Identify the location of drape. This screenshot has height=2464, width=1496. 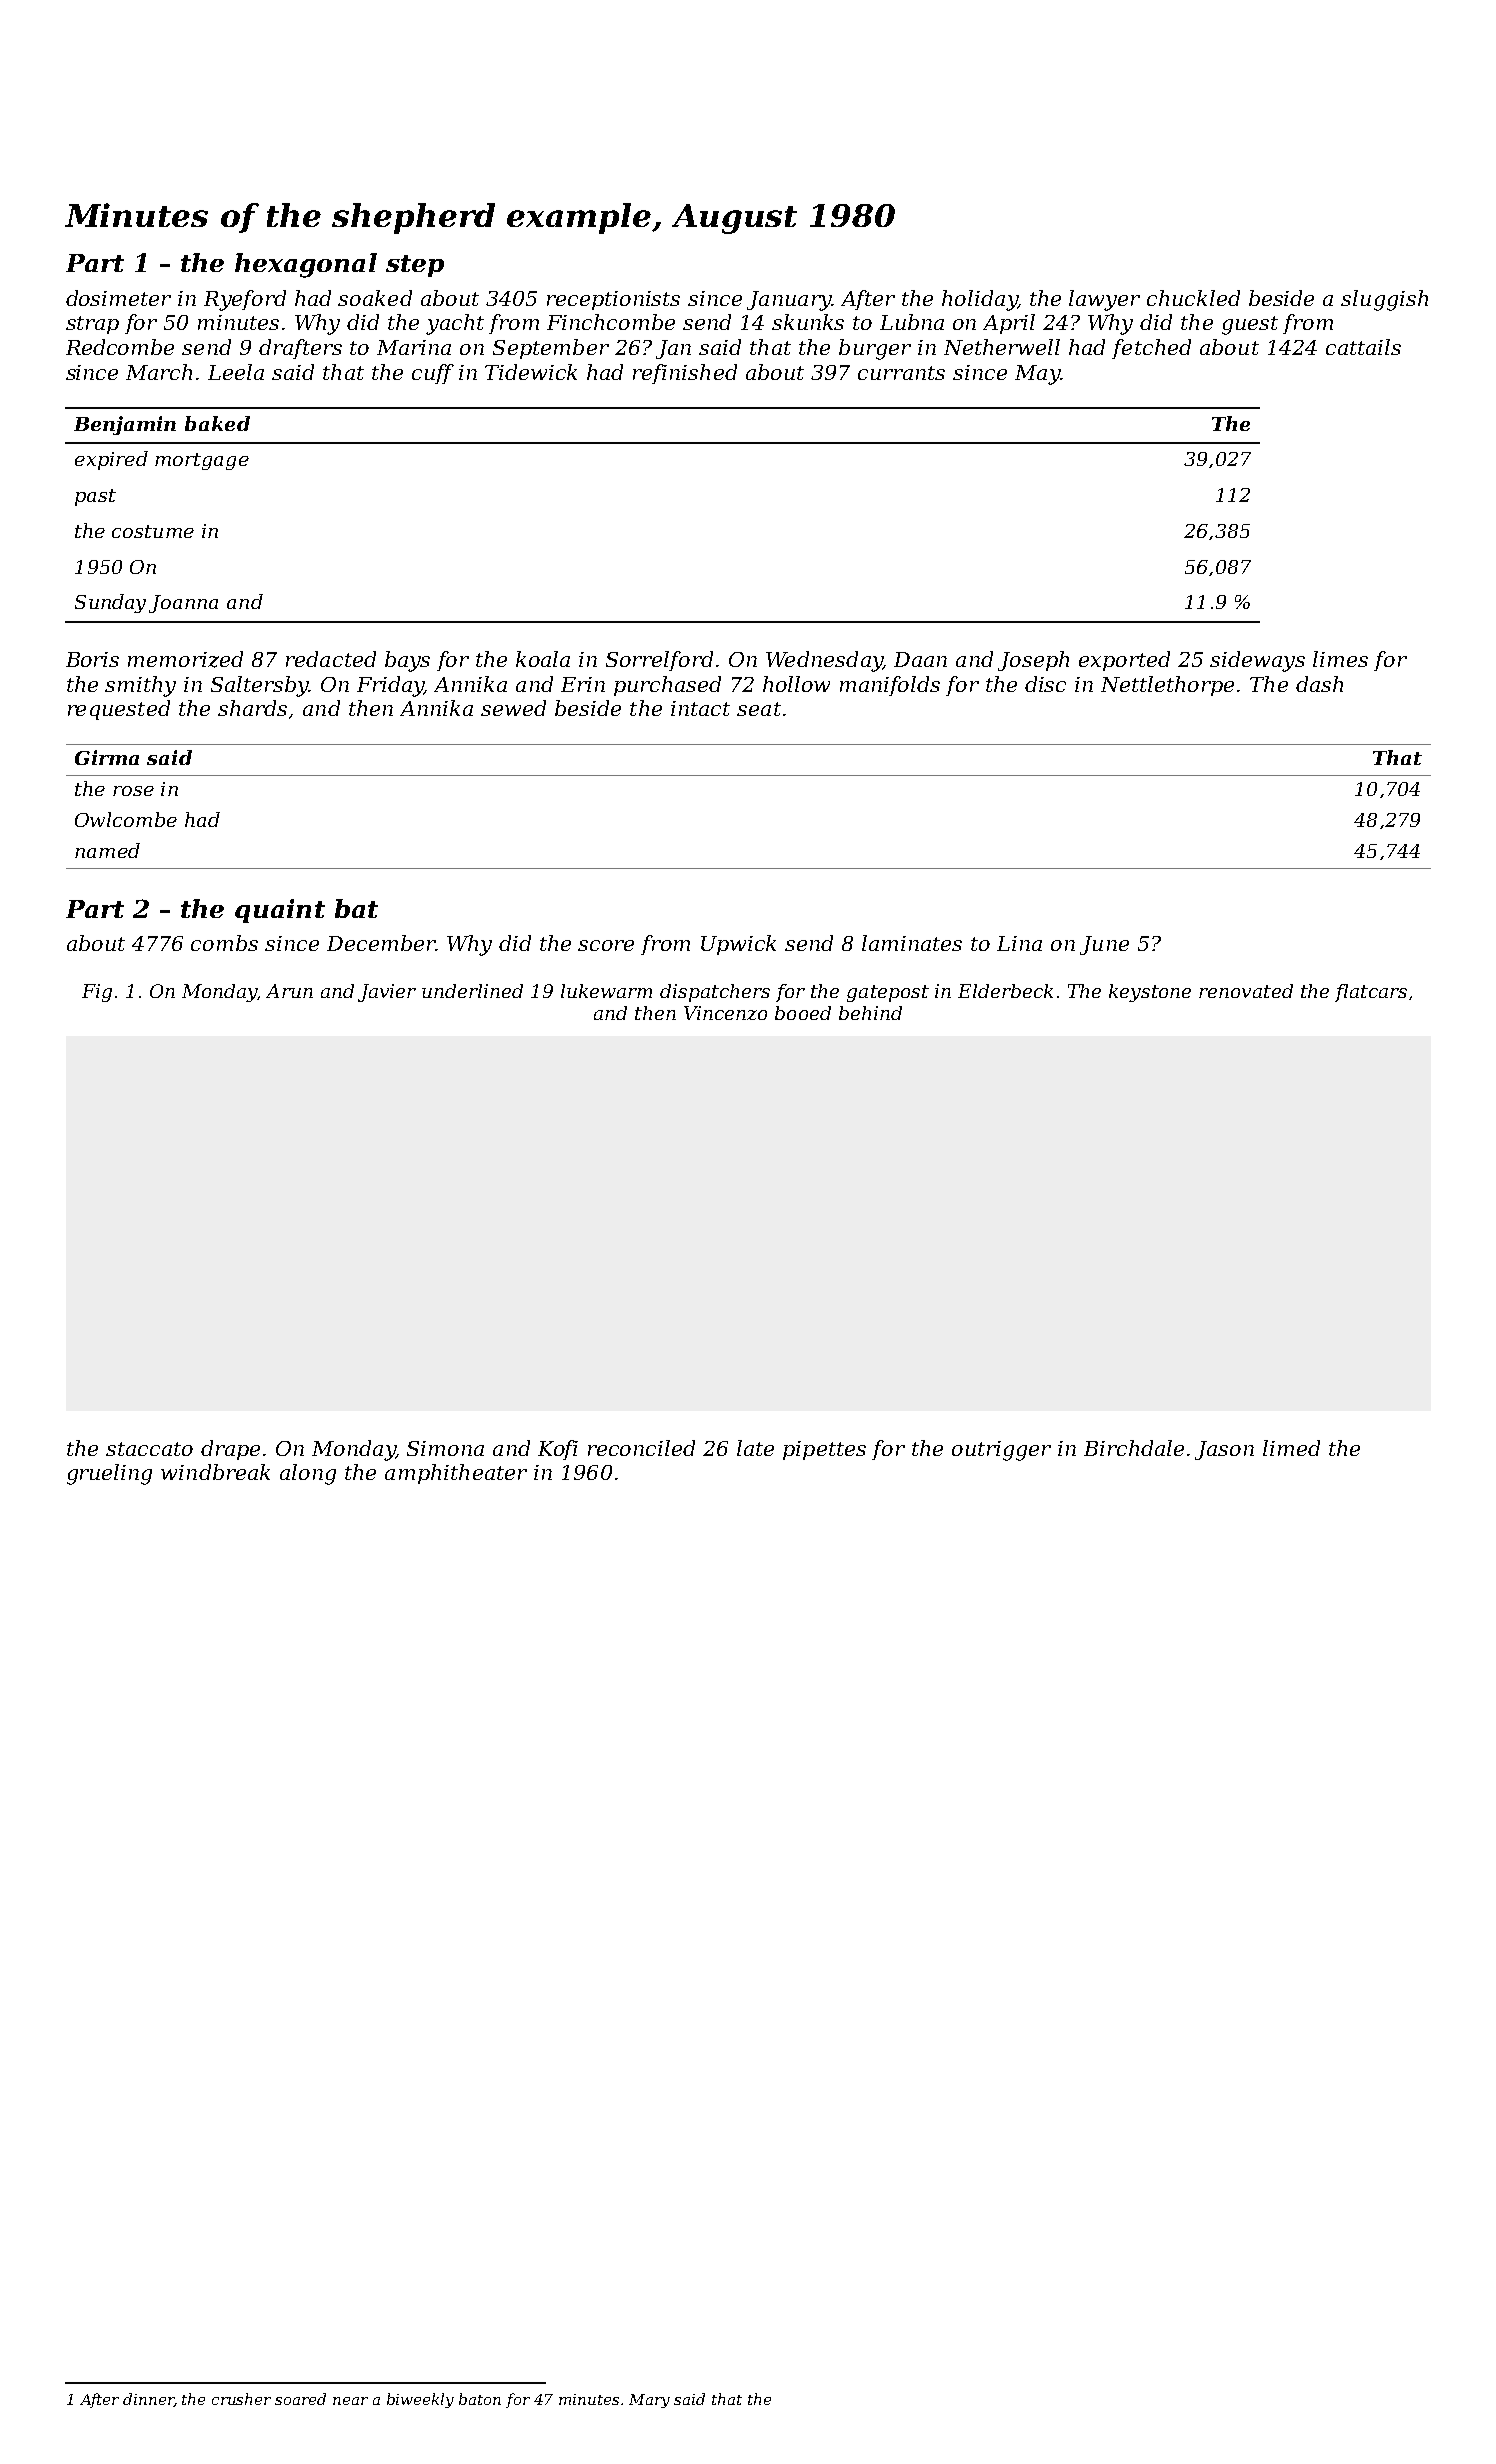
(230, 1450).
